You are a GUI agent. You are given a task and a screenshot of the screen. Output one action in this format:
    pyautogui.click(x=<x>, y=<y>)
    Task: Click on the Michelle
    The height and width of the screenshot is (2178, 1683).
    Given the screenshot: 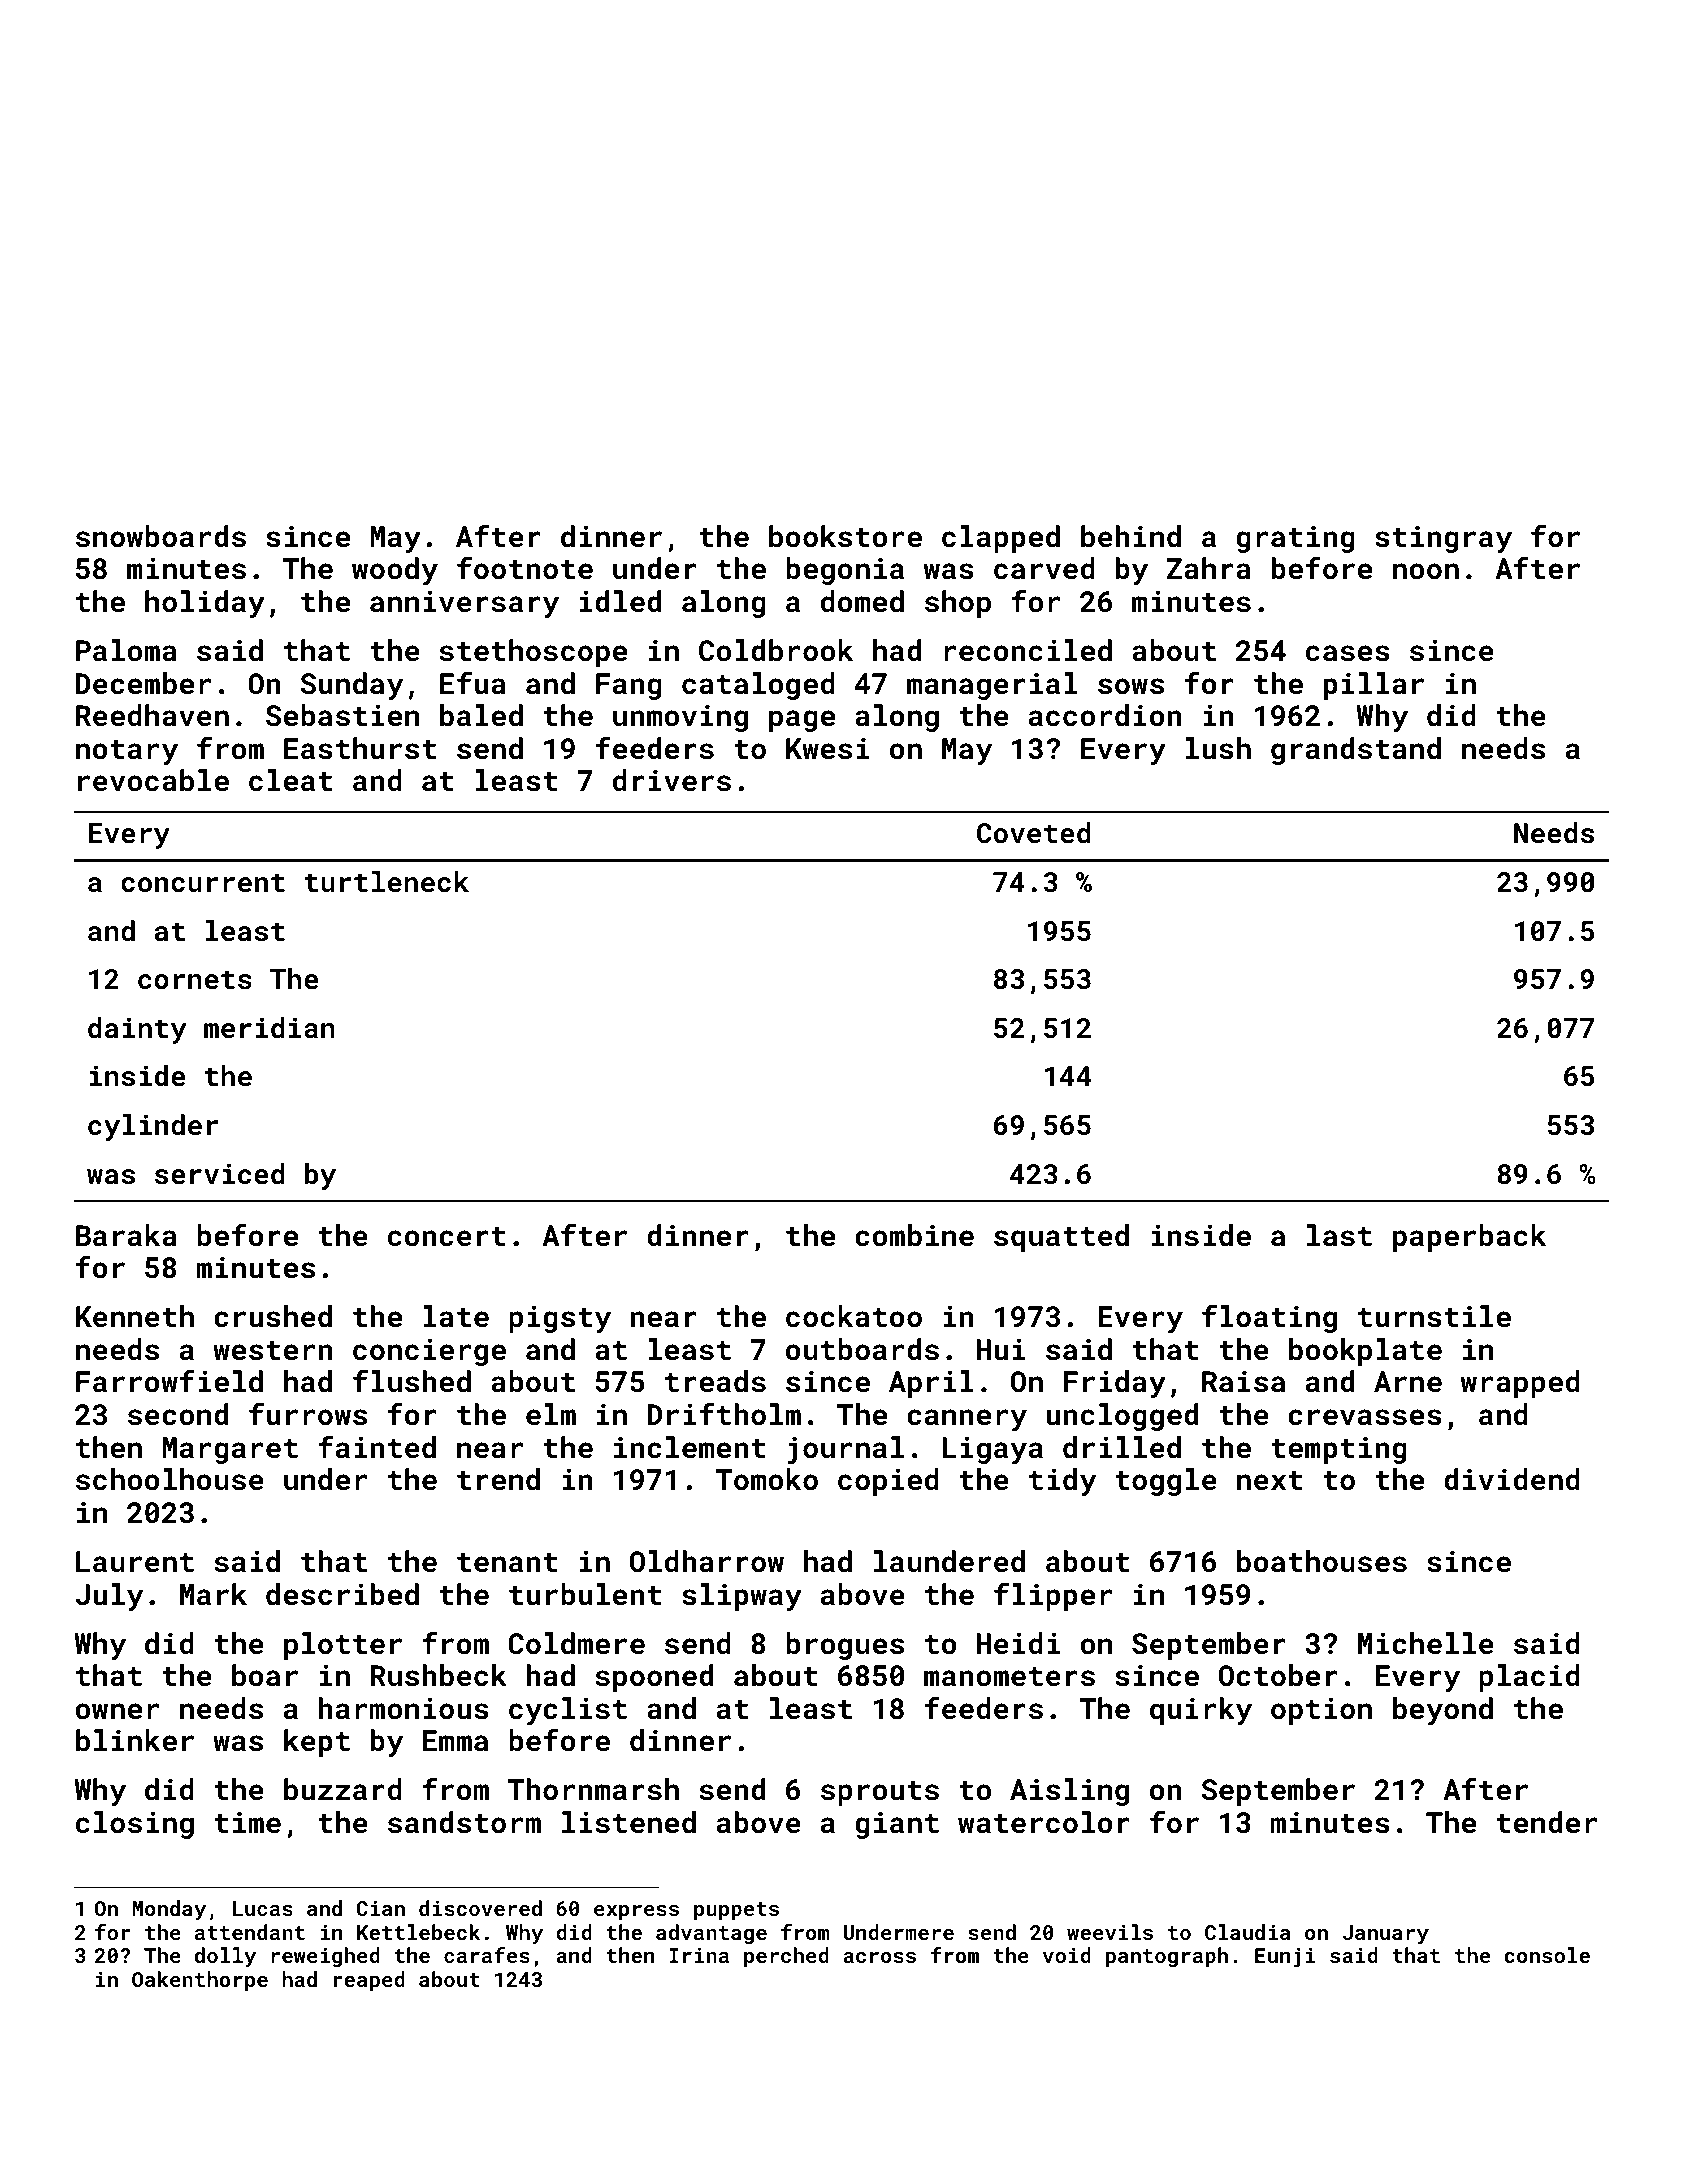 What is the action you would take?
    pyautogui.click(x=1426, y=1643)
